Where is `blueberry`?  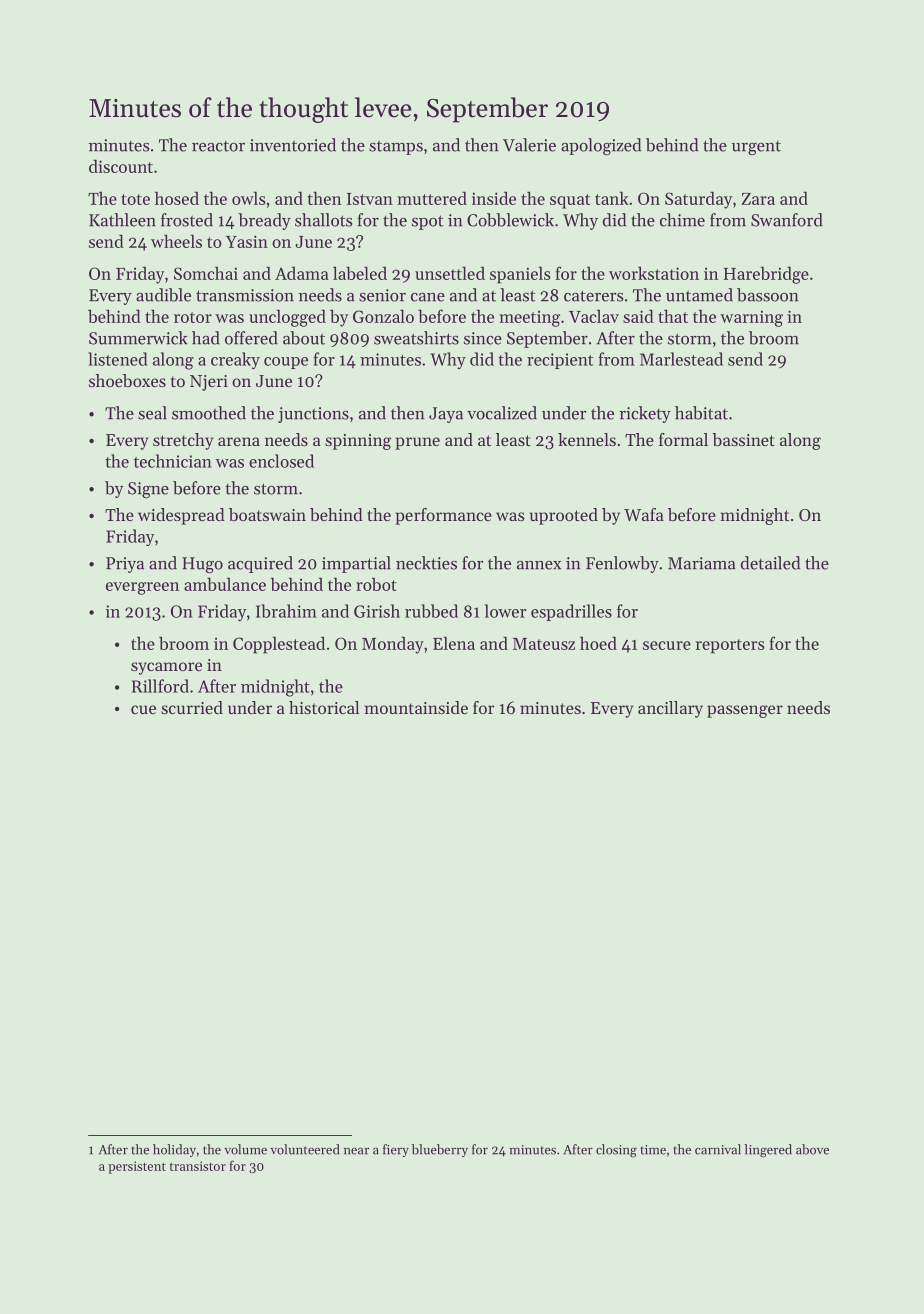
blueberry is located at coordinates (440, 1150).
